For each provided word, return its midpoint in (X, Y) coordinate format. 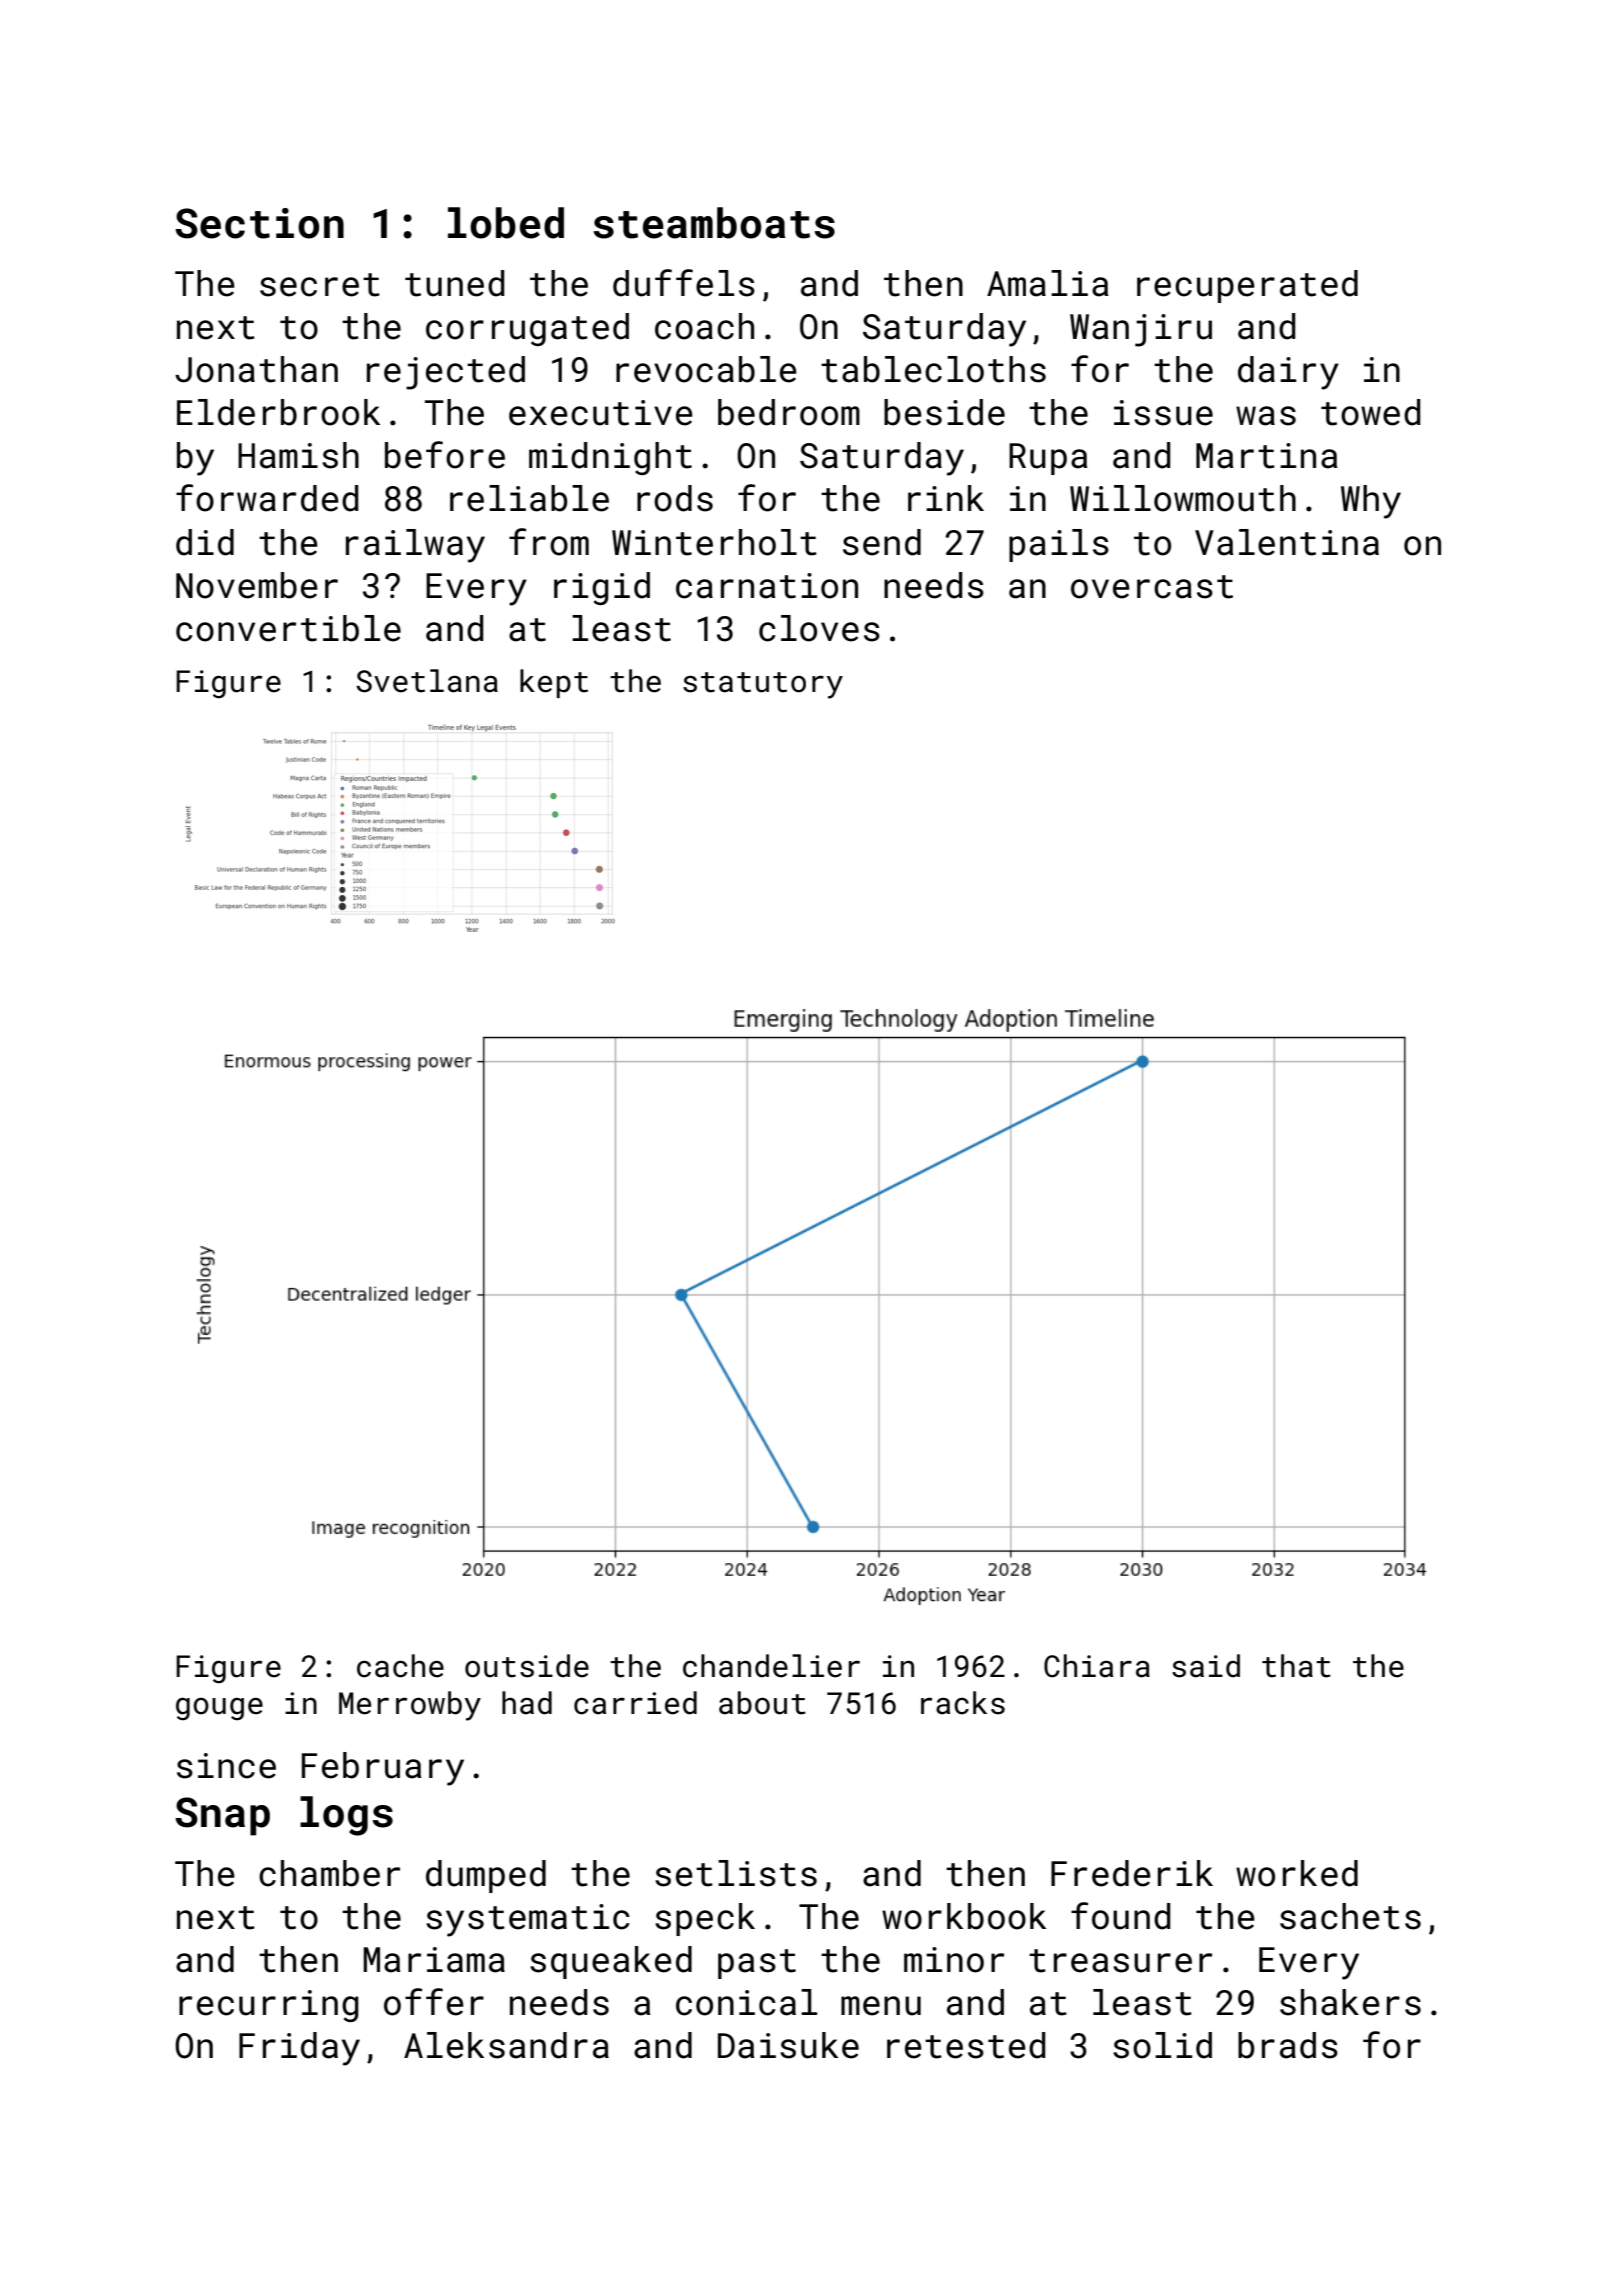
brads (1288, 2045)
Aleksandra (506, 2045)
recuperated (1247, 286)
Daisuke (788, 2045)
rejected (446, 373)
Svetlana (427, 681)
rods (675, 498)
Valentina (1287, 542)
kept (554, 683)
